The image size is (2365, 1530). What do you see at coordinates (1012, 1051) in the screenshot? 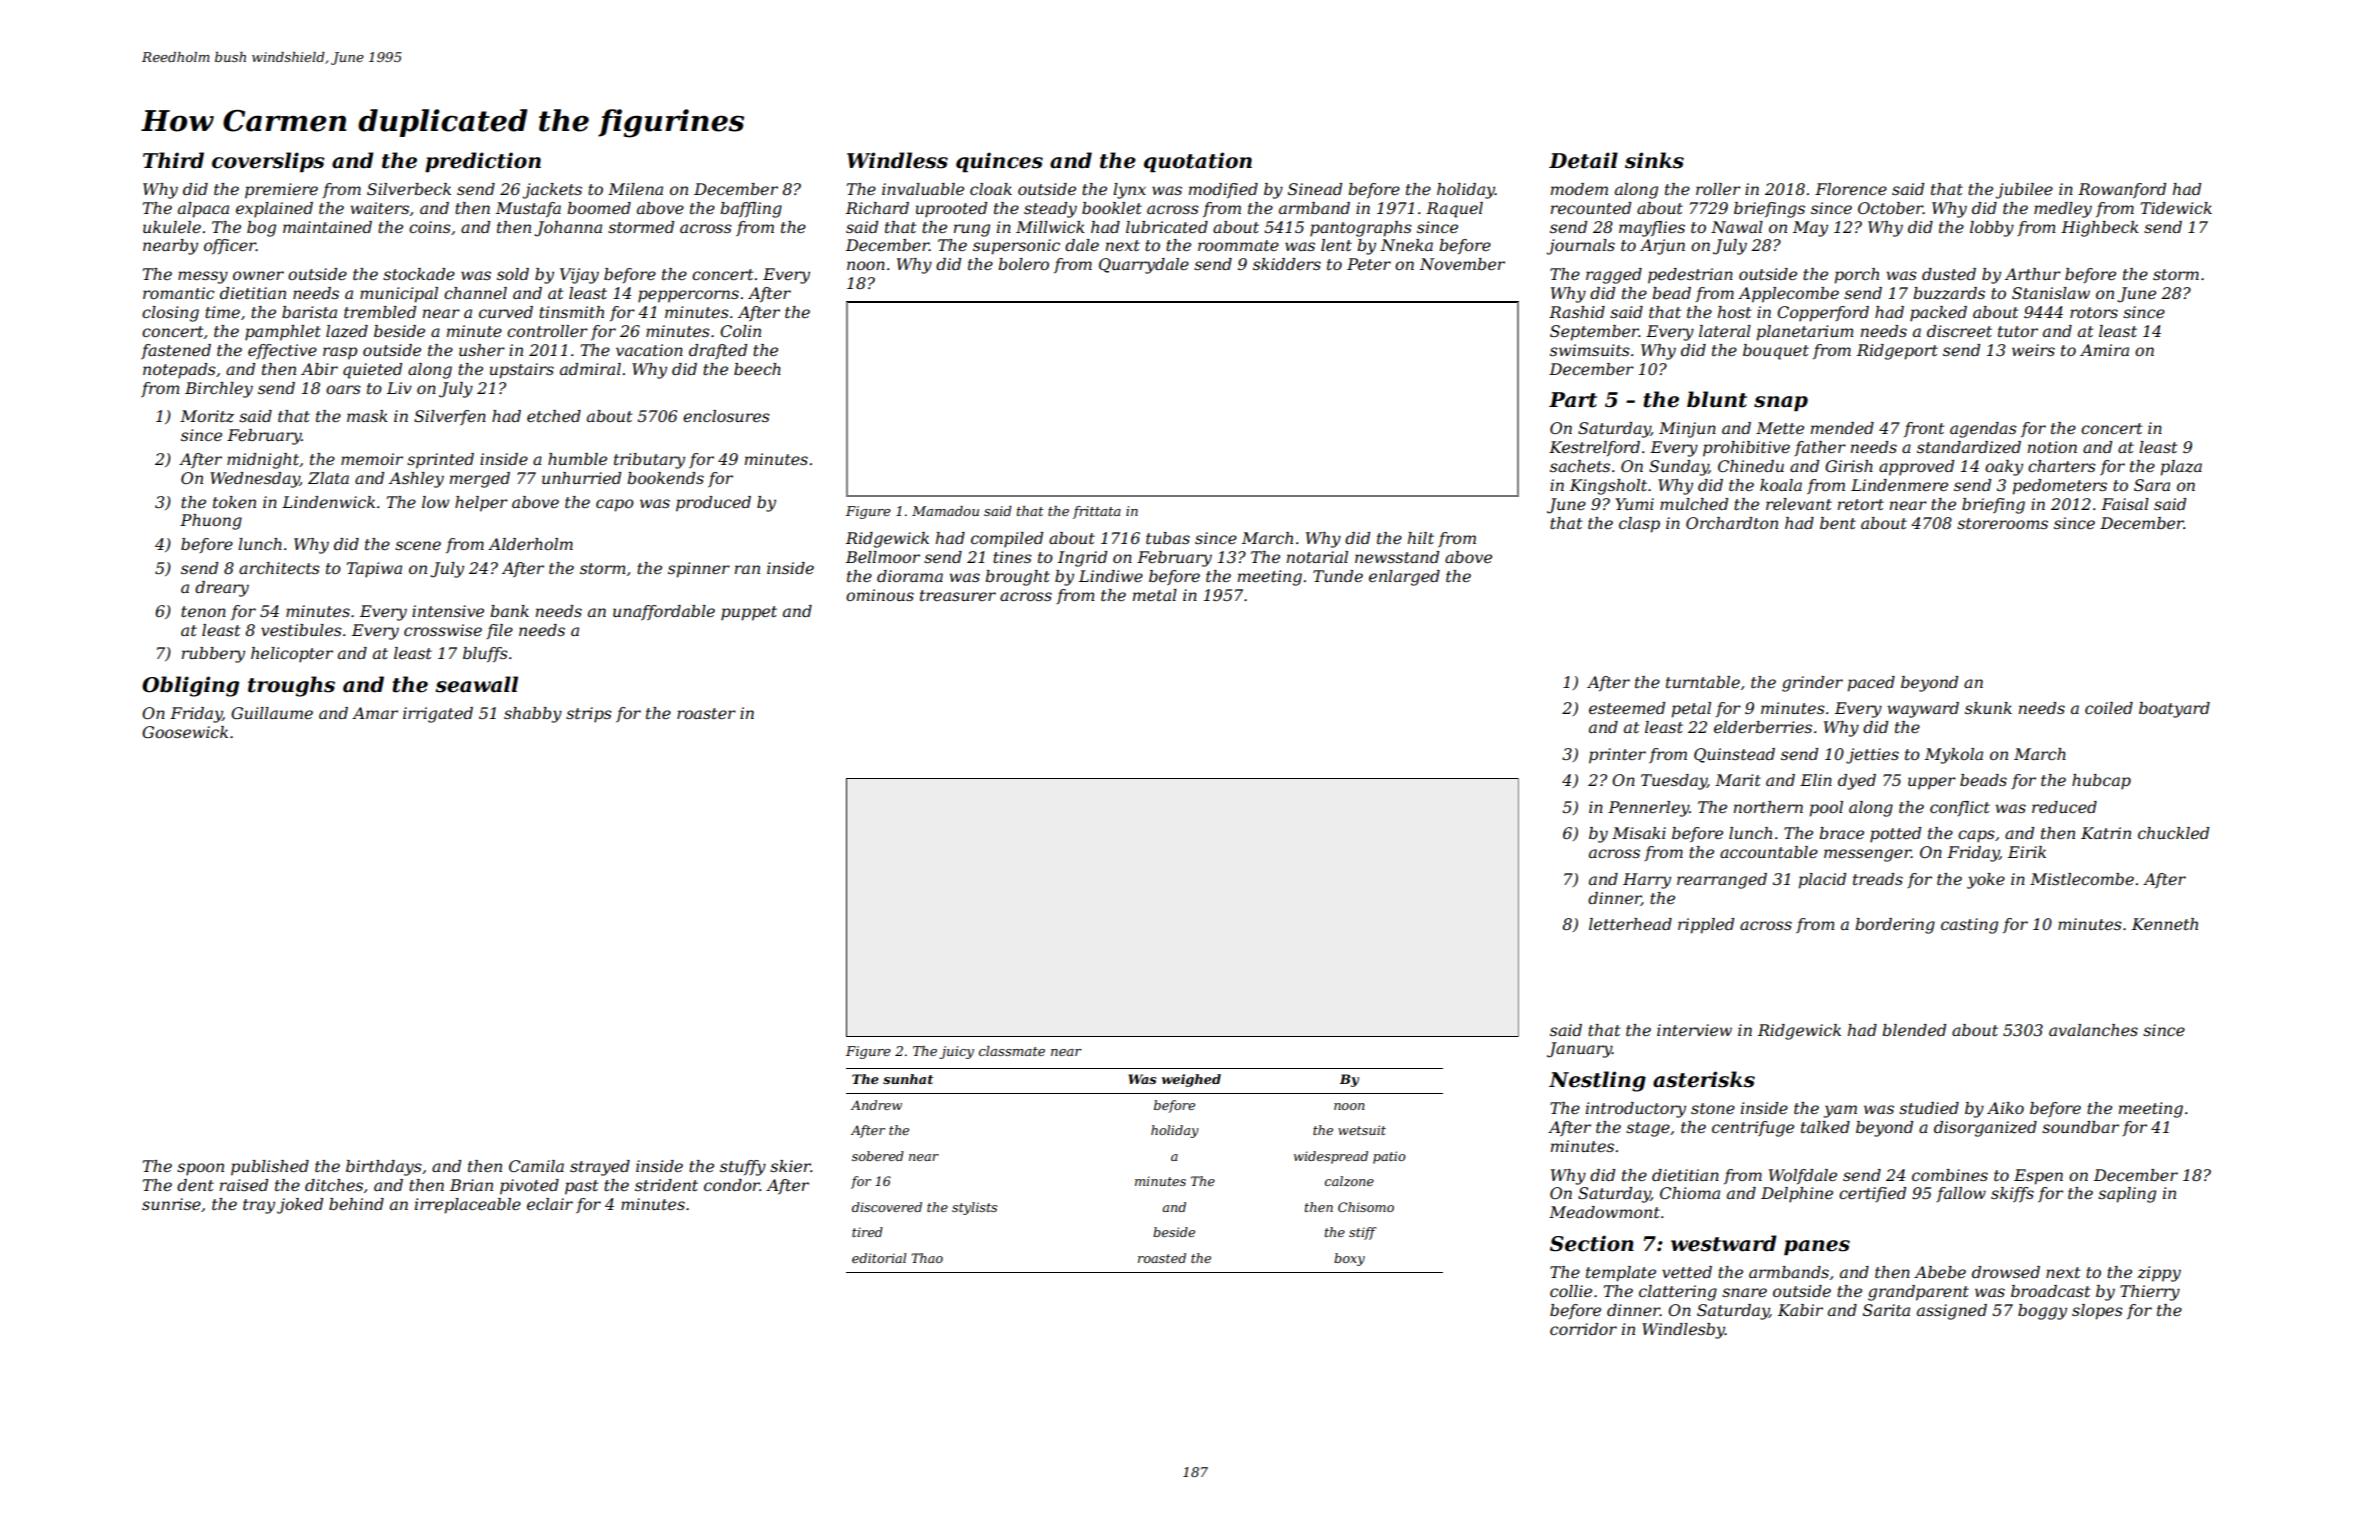
I see `classmate` at bounding box center [1012, 1051].
